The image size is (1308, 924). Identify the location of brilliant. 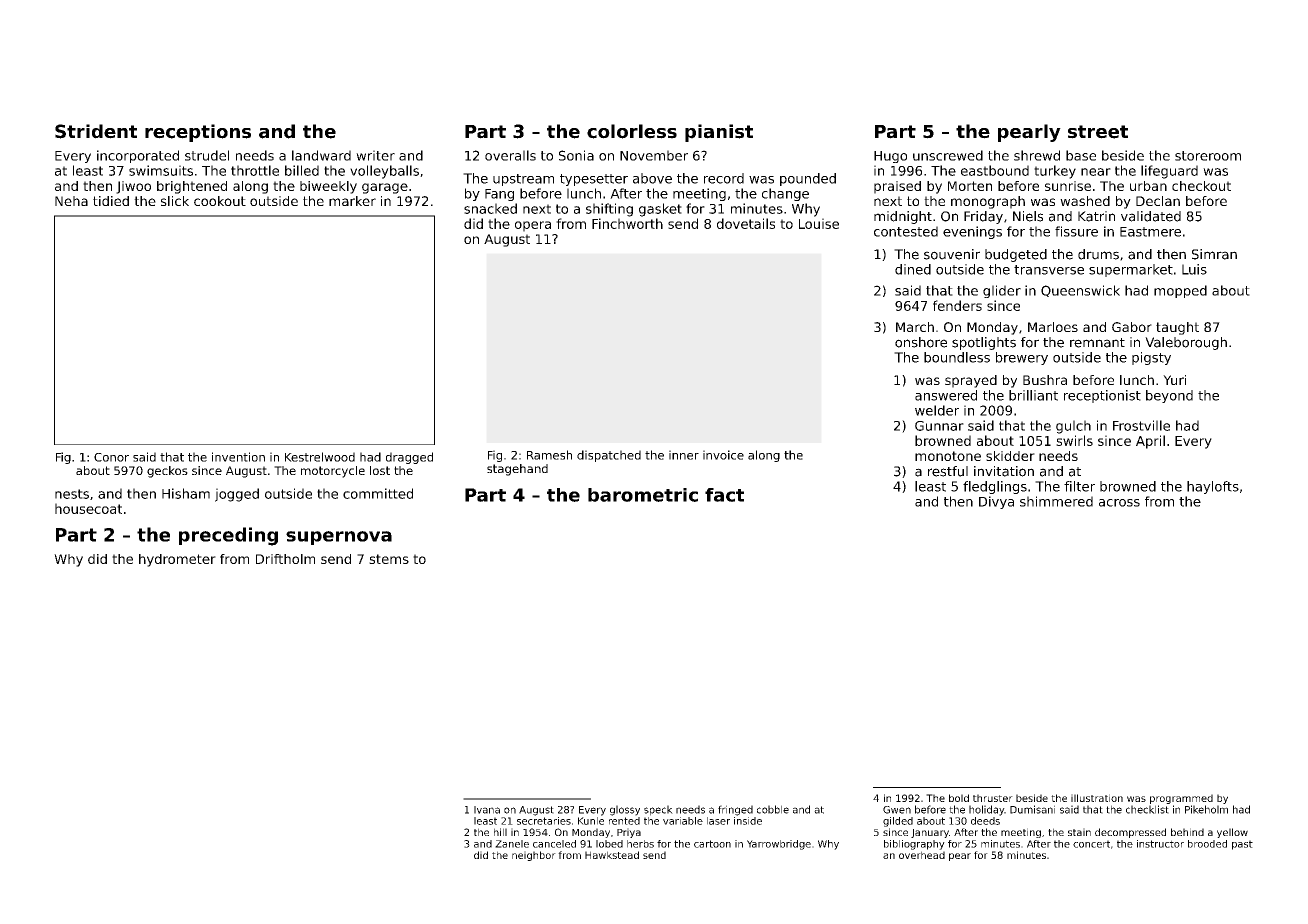
(1033, 395).
